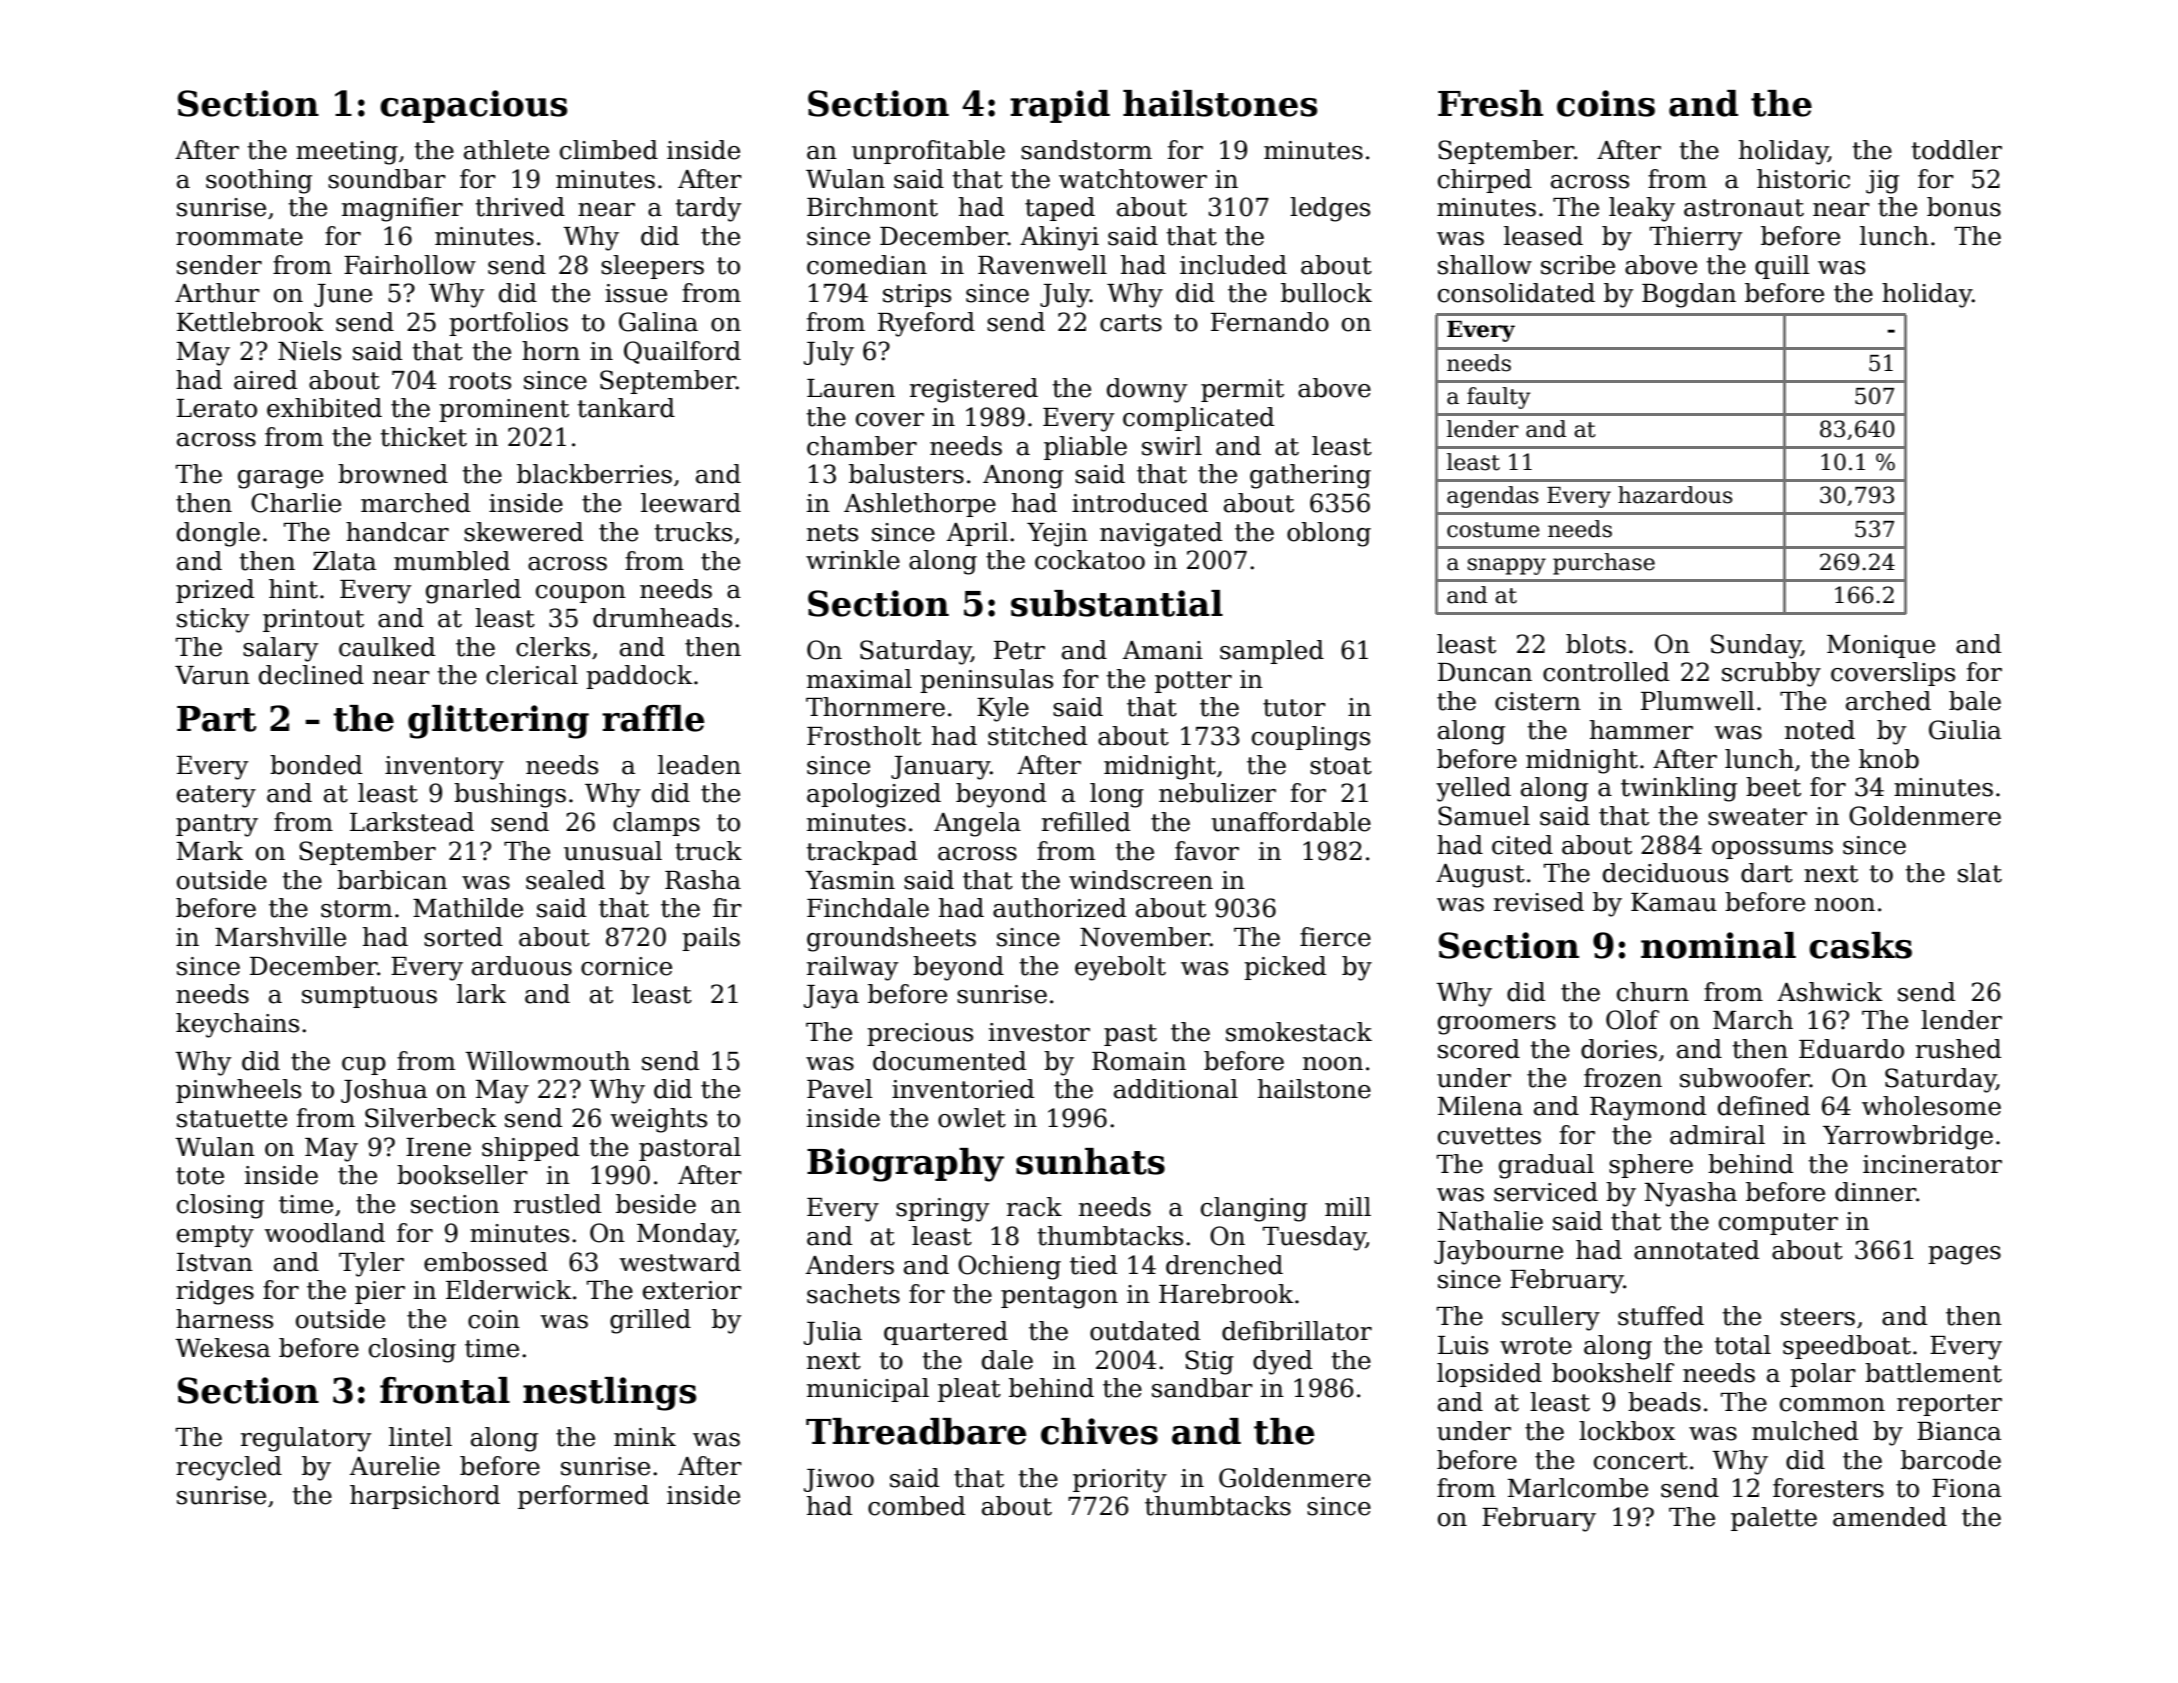  What do you see at coordinates (1539, 902) in the document?
I see `revised` at bounding box center [1539, 902].
